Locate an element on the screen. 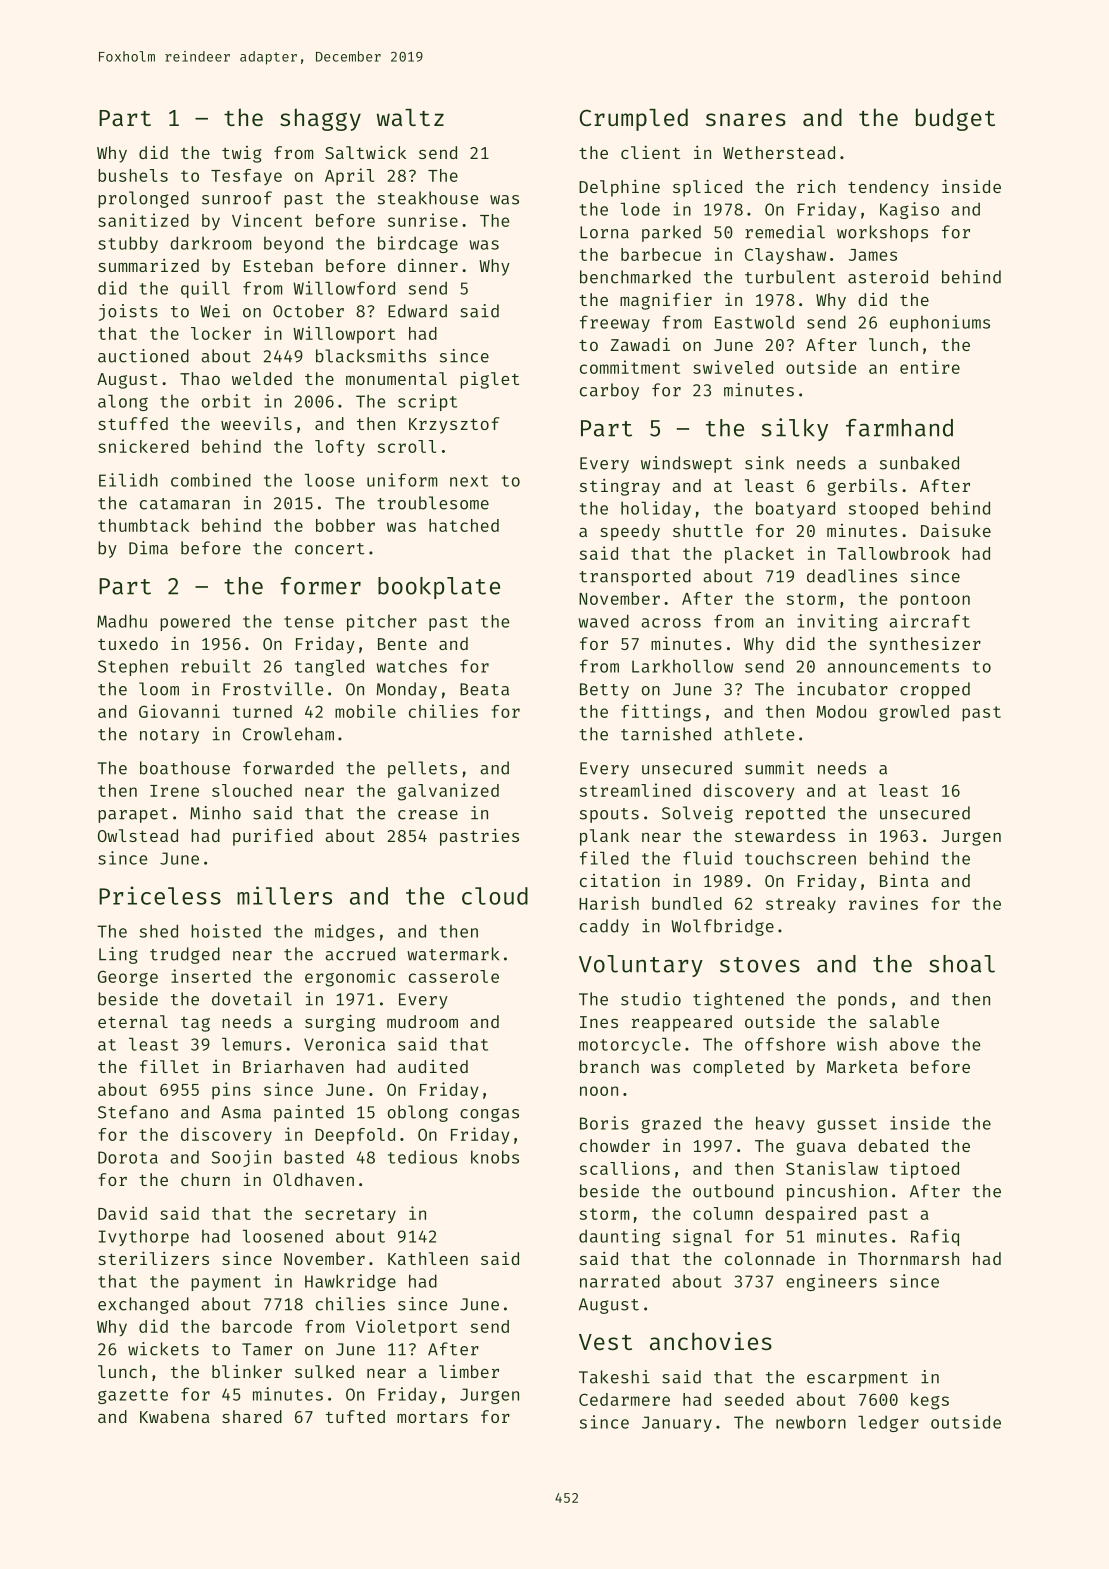 The width and height of the screenshot is (1109, 1569). knobs is located at coordinates (495, 1157).
